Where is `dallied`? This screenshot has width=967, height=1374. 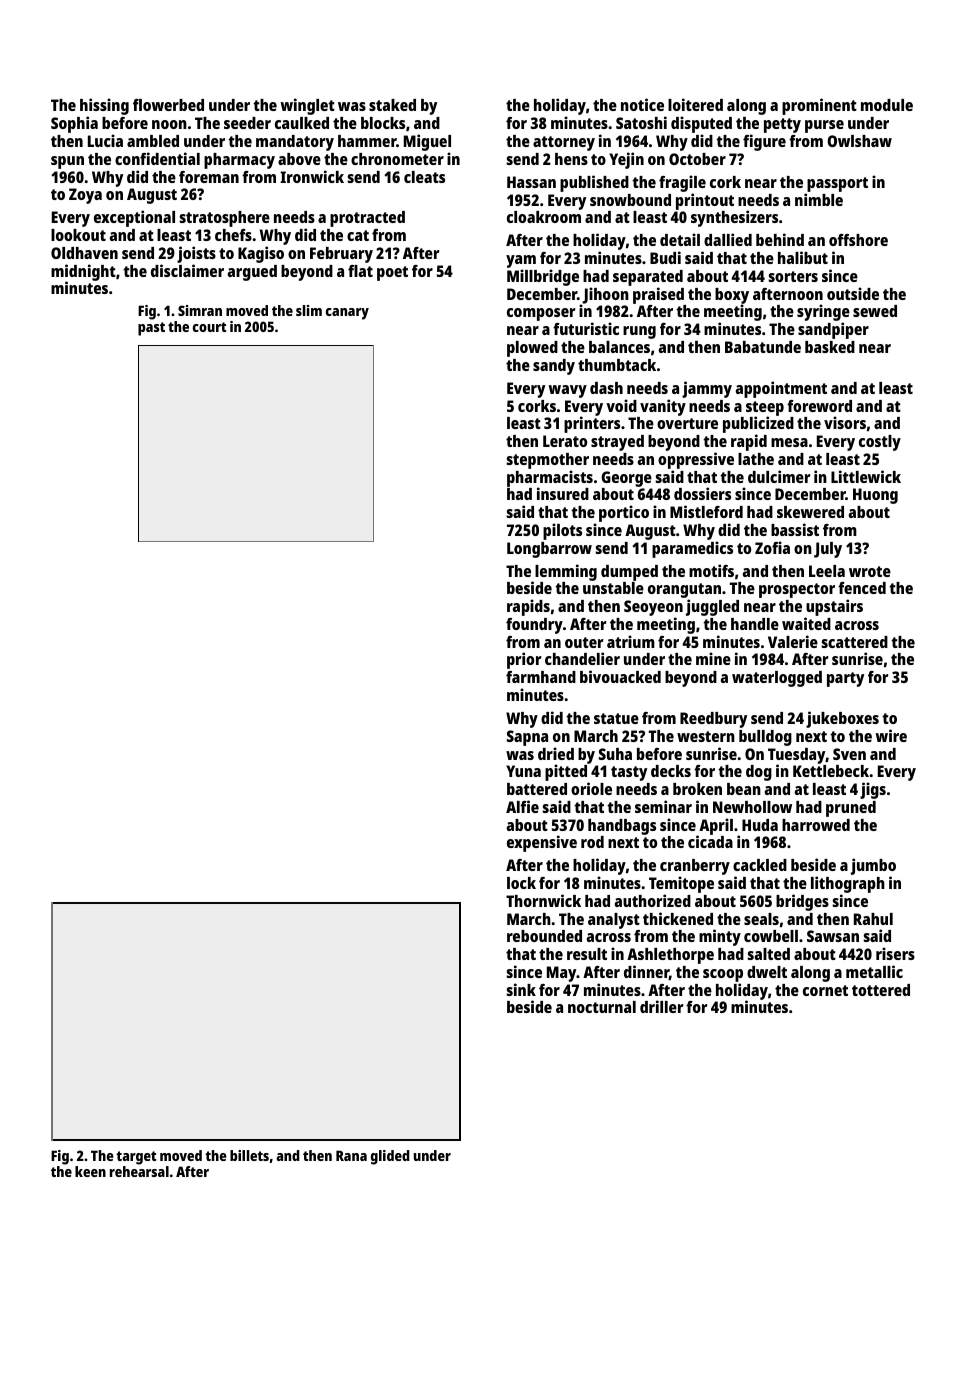 dallied is located at coordinates (728, 239).
